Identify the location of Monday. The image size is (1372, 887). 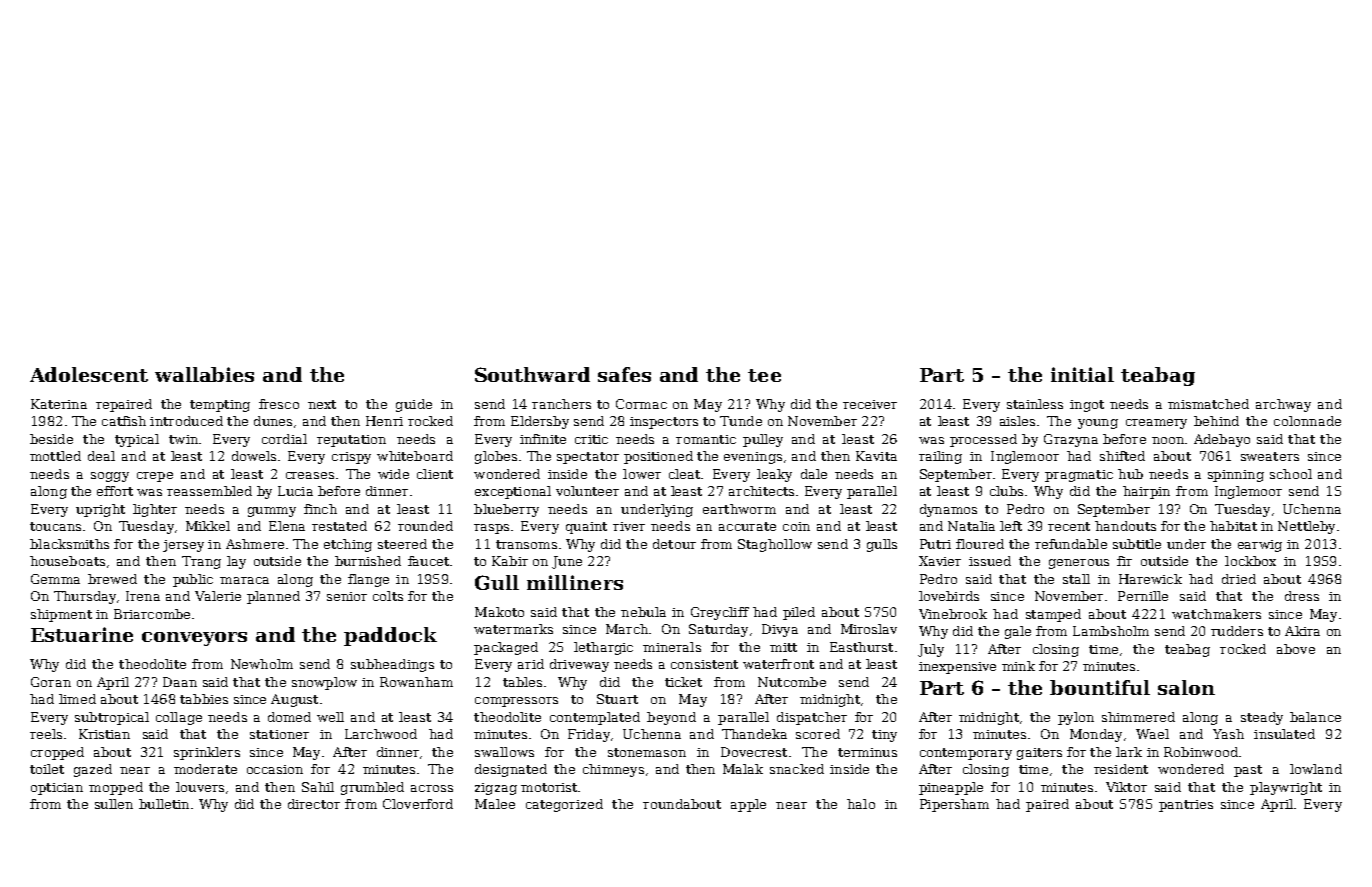
(1096, 735).
